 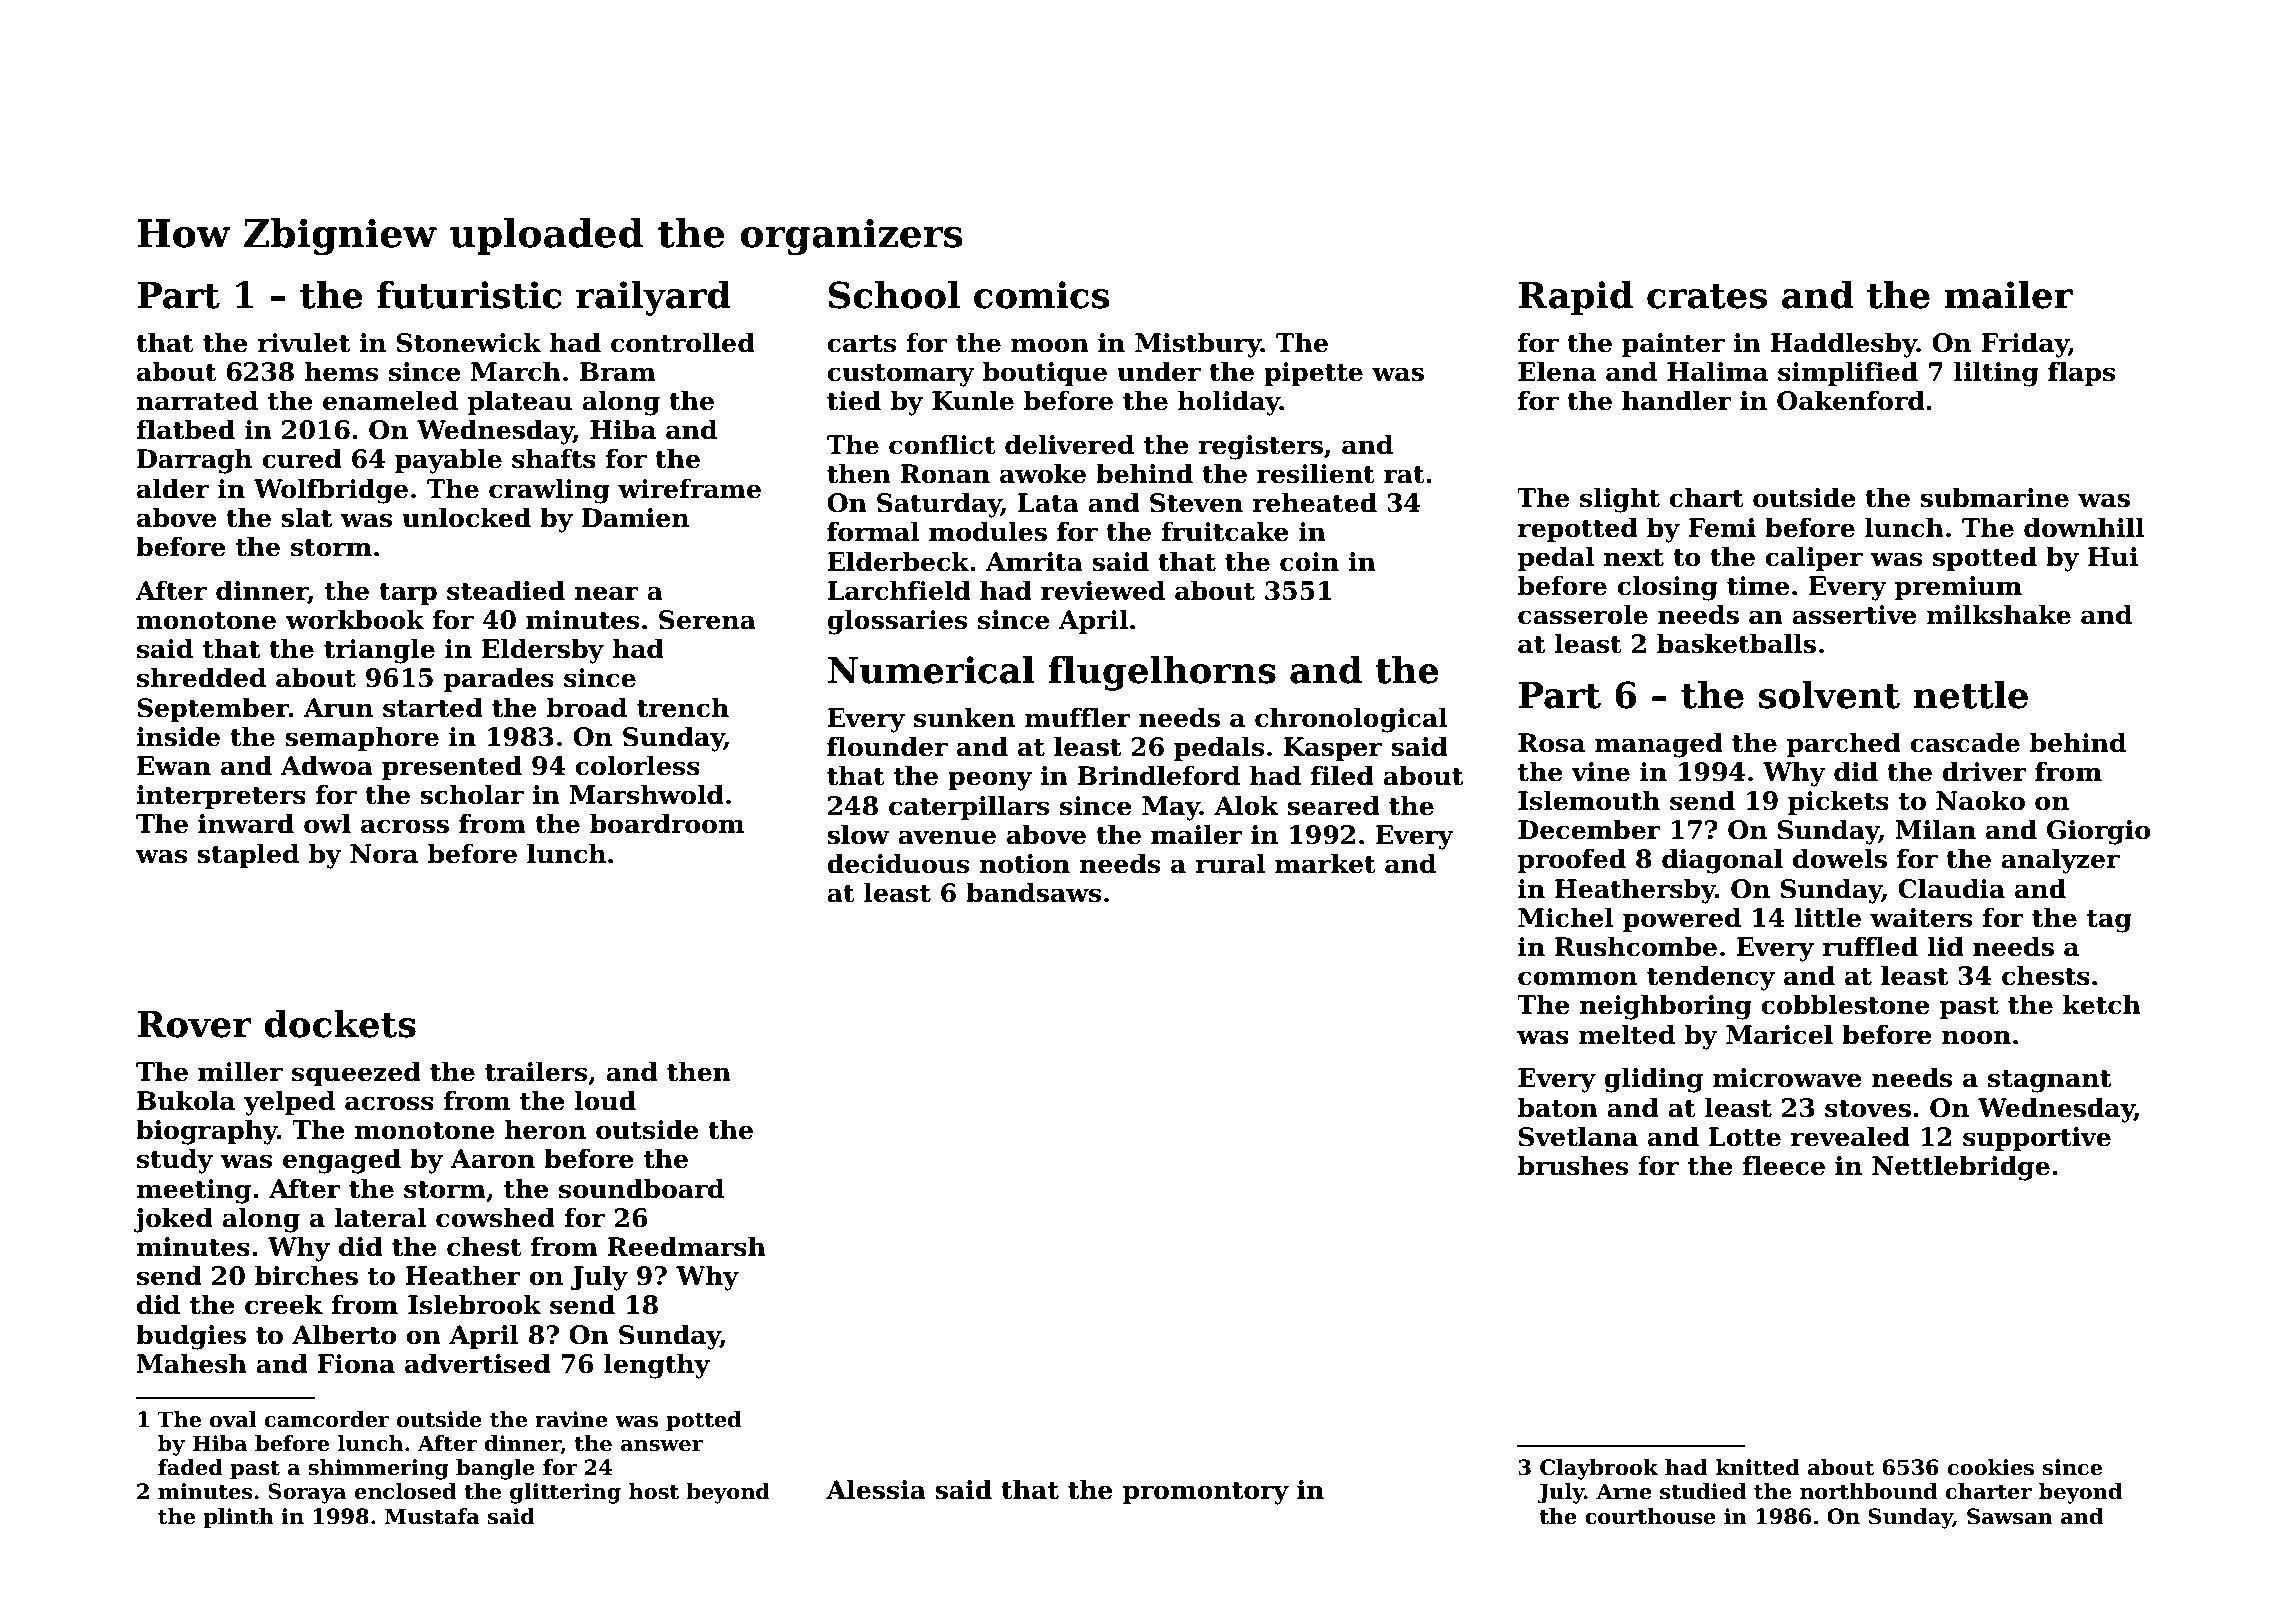 I want to click on Friday, so click(x=2025, y=345).
